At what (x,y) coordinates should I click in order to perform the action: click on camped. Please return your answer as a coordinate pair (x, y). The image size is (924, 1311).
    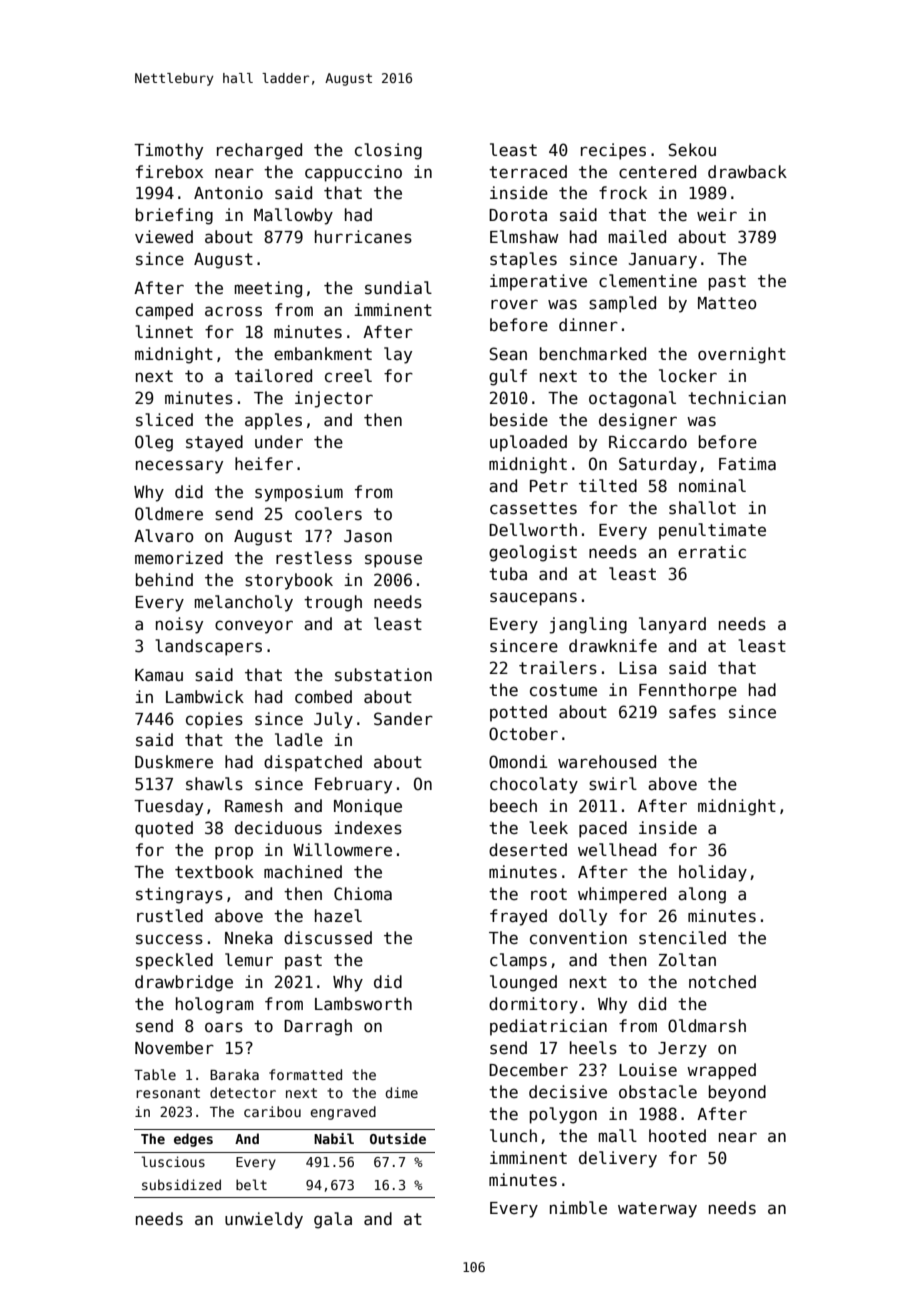
    Looking at the image, I should click on (164, 311).
